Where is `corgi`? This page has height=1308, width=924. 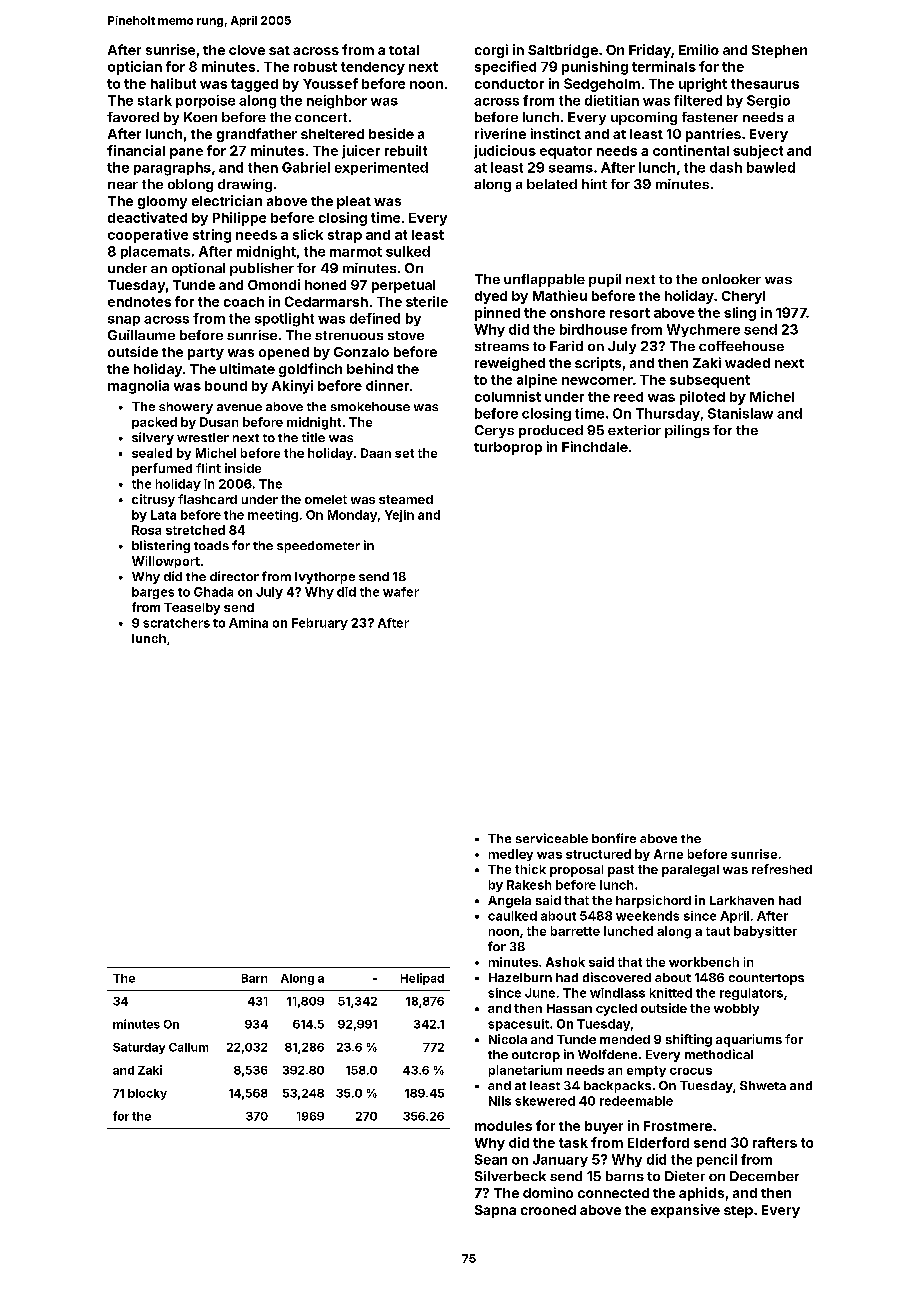 corgi is located at coordinates (491, 51).
